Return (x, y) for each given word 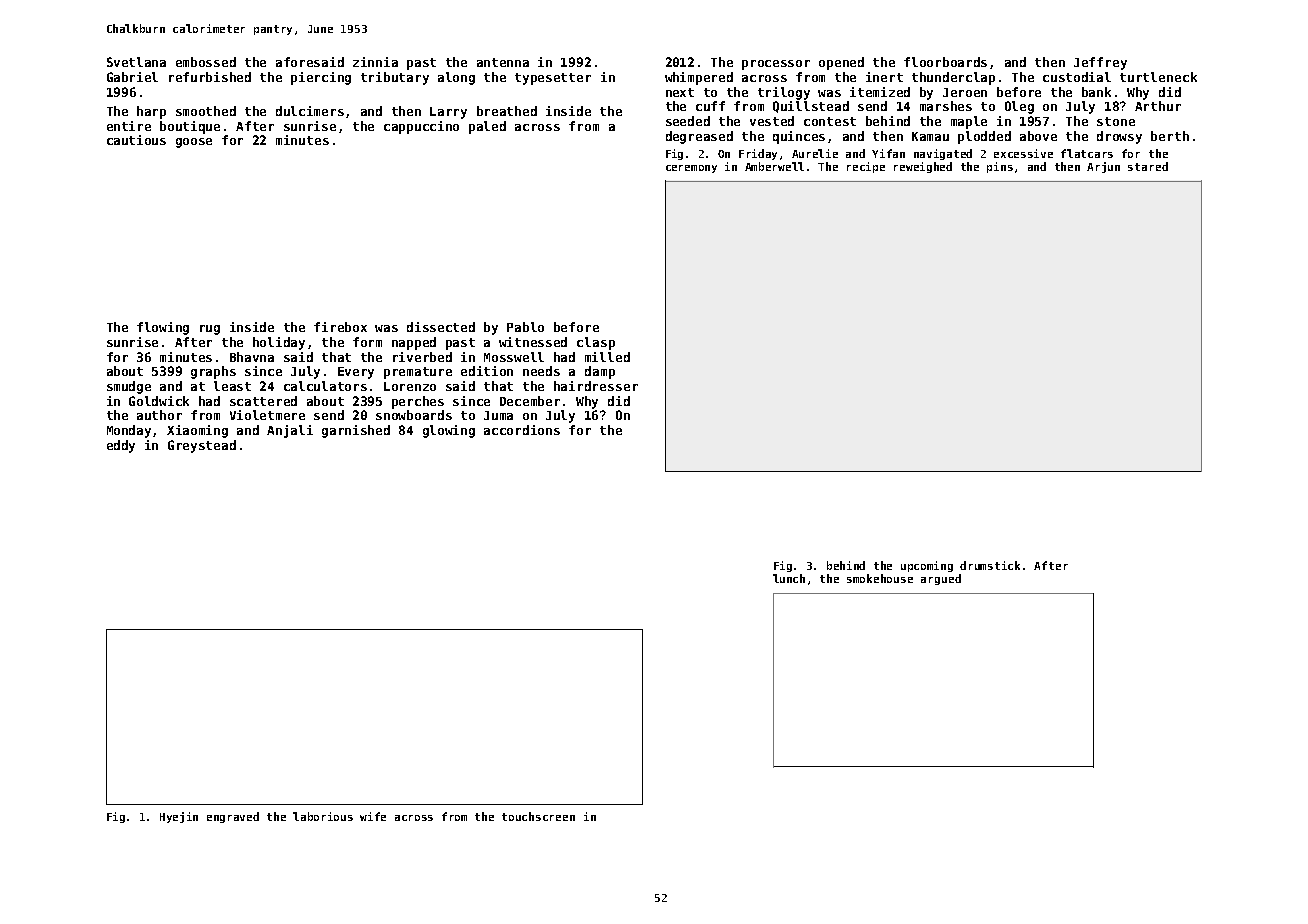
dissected (441, 327)
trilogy (784, 93)
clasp (596, 343)
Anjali (290, 431)
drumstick (990, 565)
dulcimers (310, 111)
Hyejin (179, 817)
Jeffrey (1100, 63)
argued (941, 579)
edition (487, 371)
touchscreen (538, 816)
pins (1000, 167)
